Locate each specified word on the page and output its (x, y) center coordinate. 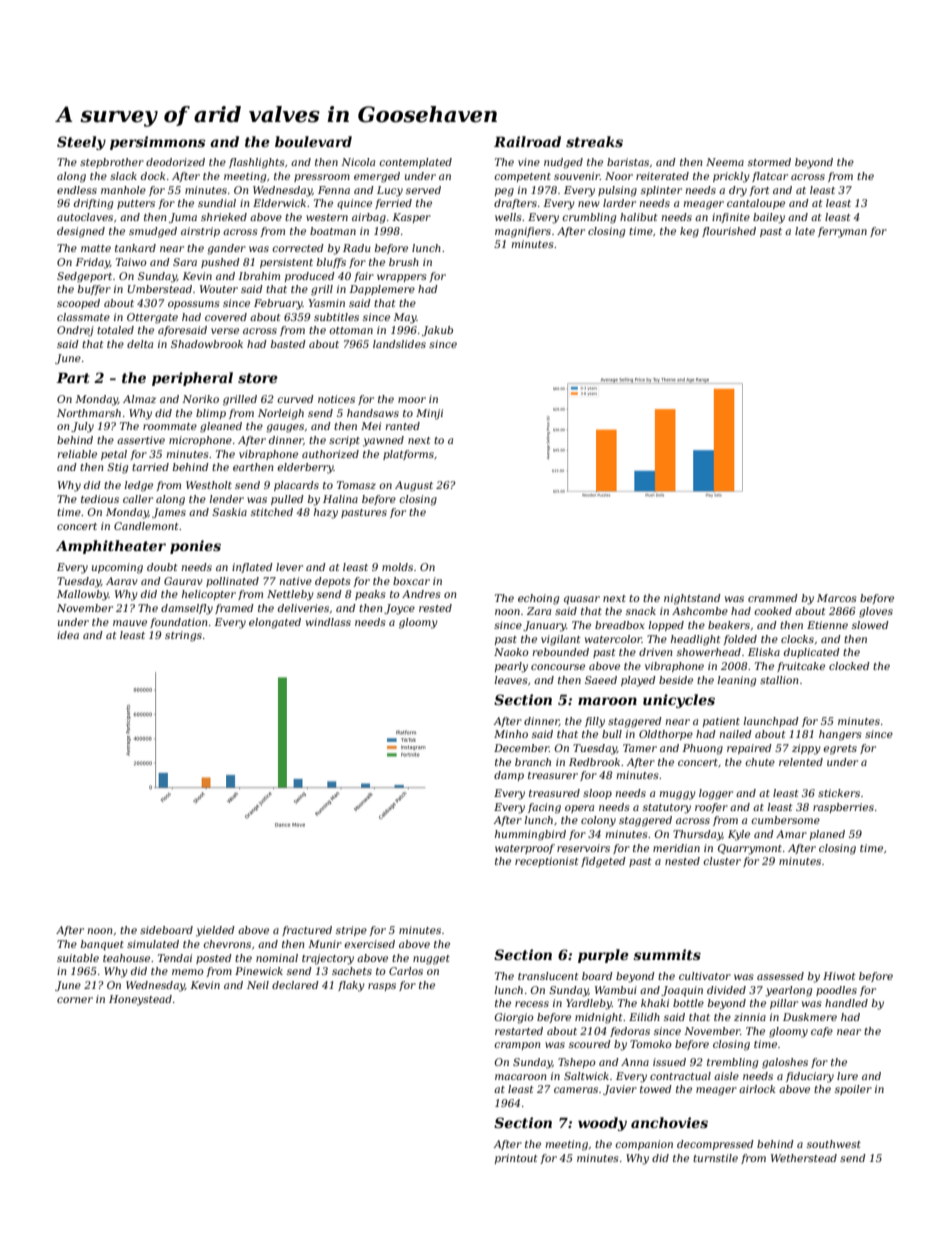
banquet (102, 945)
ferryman (842, 232)
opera (579, 809)
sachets (352, 971)
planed (827, 835)
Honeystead (140, 1000)
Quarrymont (750, 849)
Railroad (527, 141)
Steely (81, 143)
